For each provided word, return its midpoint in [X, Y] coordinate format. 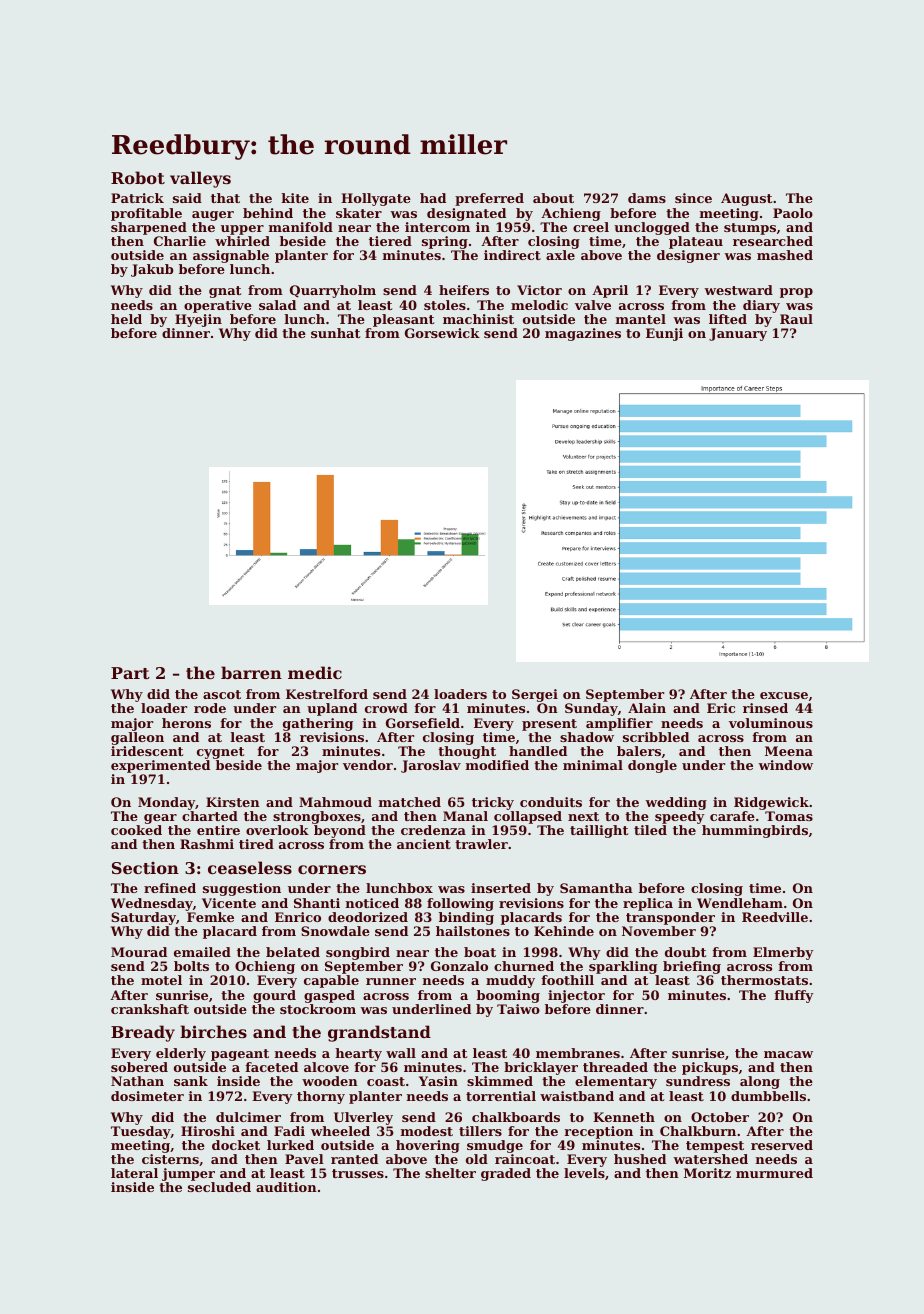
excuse [784, 695]
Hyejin [198, 320]
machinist [478, 319]
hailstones [473, 931]
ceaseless [250, 867]
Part [130, 673]
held [126, 319]
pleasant [403, 320]
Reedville [775, 917]
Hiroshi [208, 1131]
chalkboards [516, 1117]
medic [315, 672]
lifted [728, 319]
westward [738, 290]
